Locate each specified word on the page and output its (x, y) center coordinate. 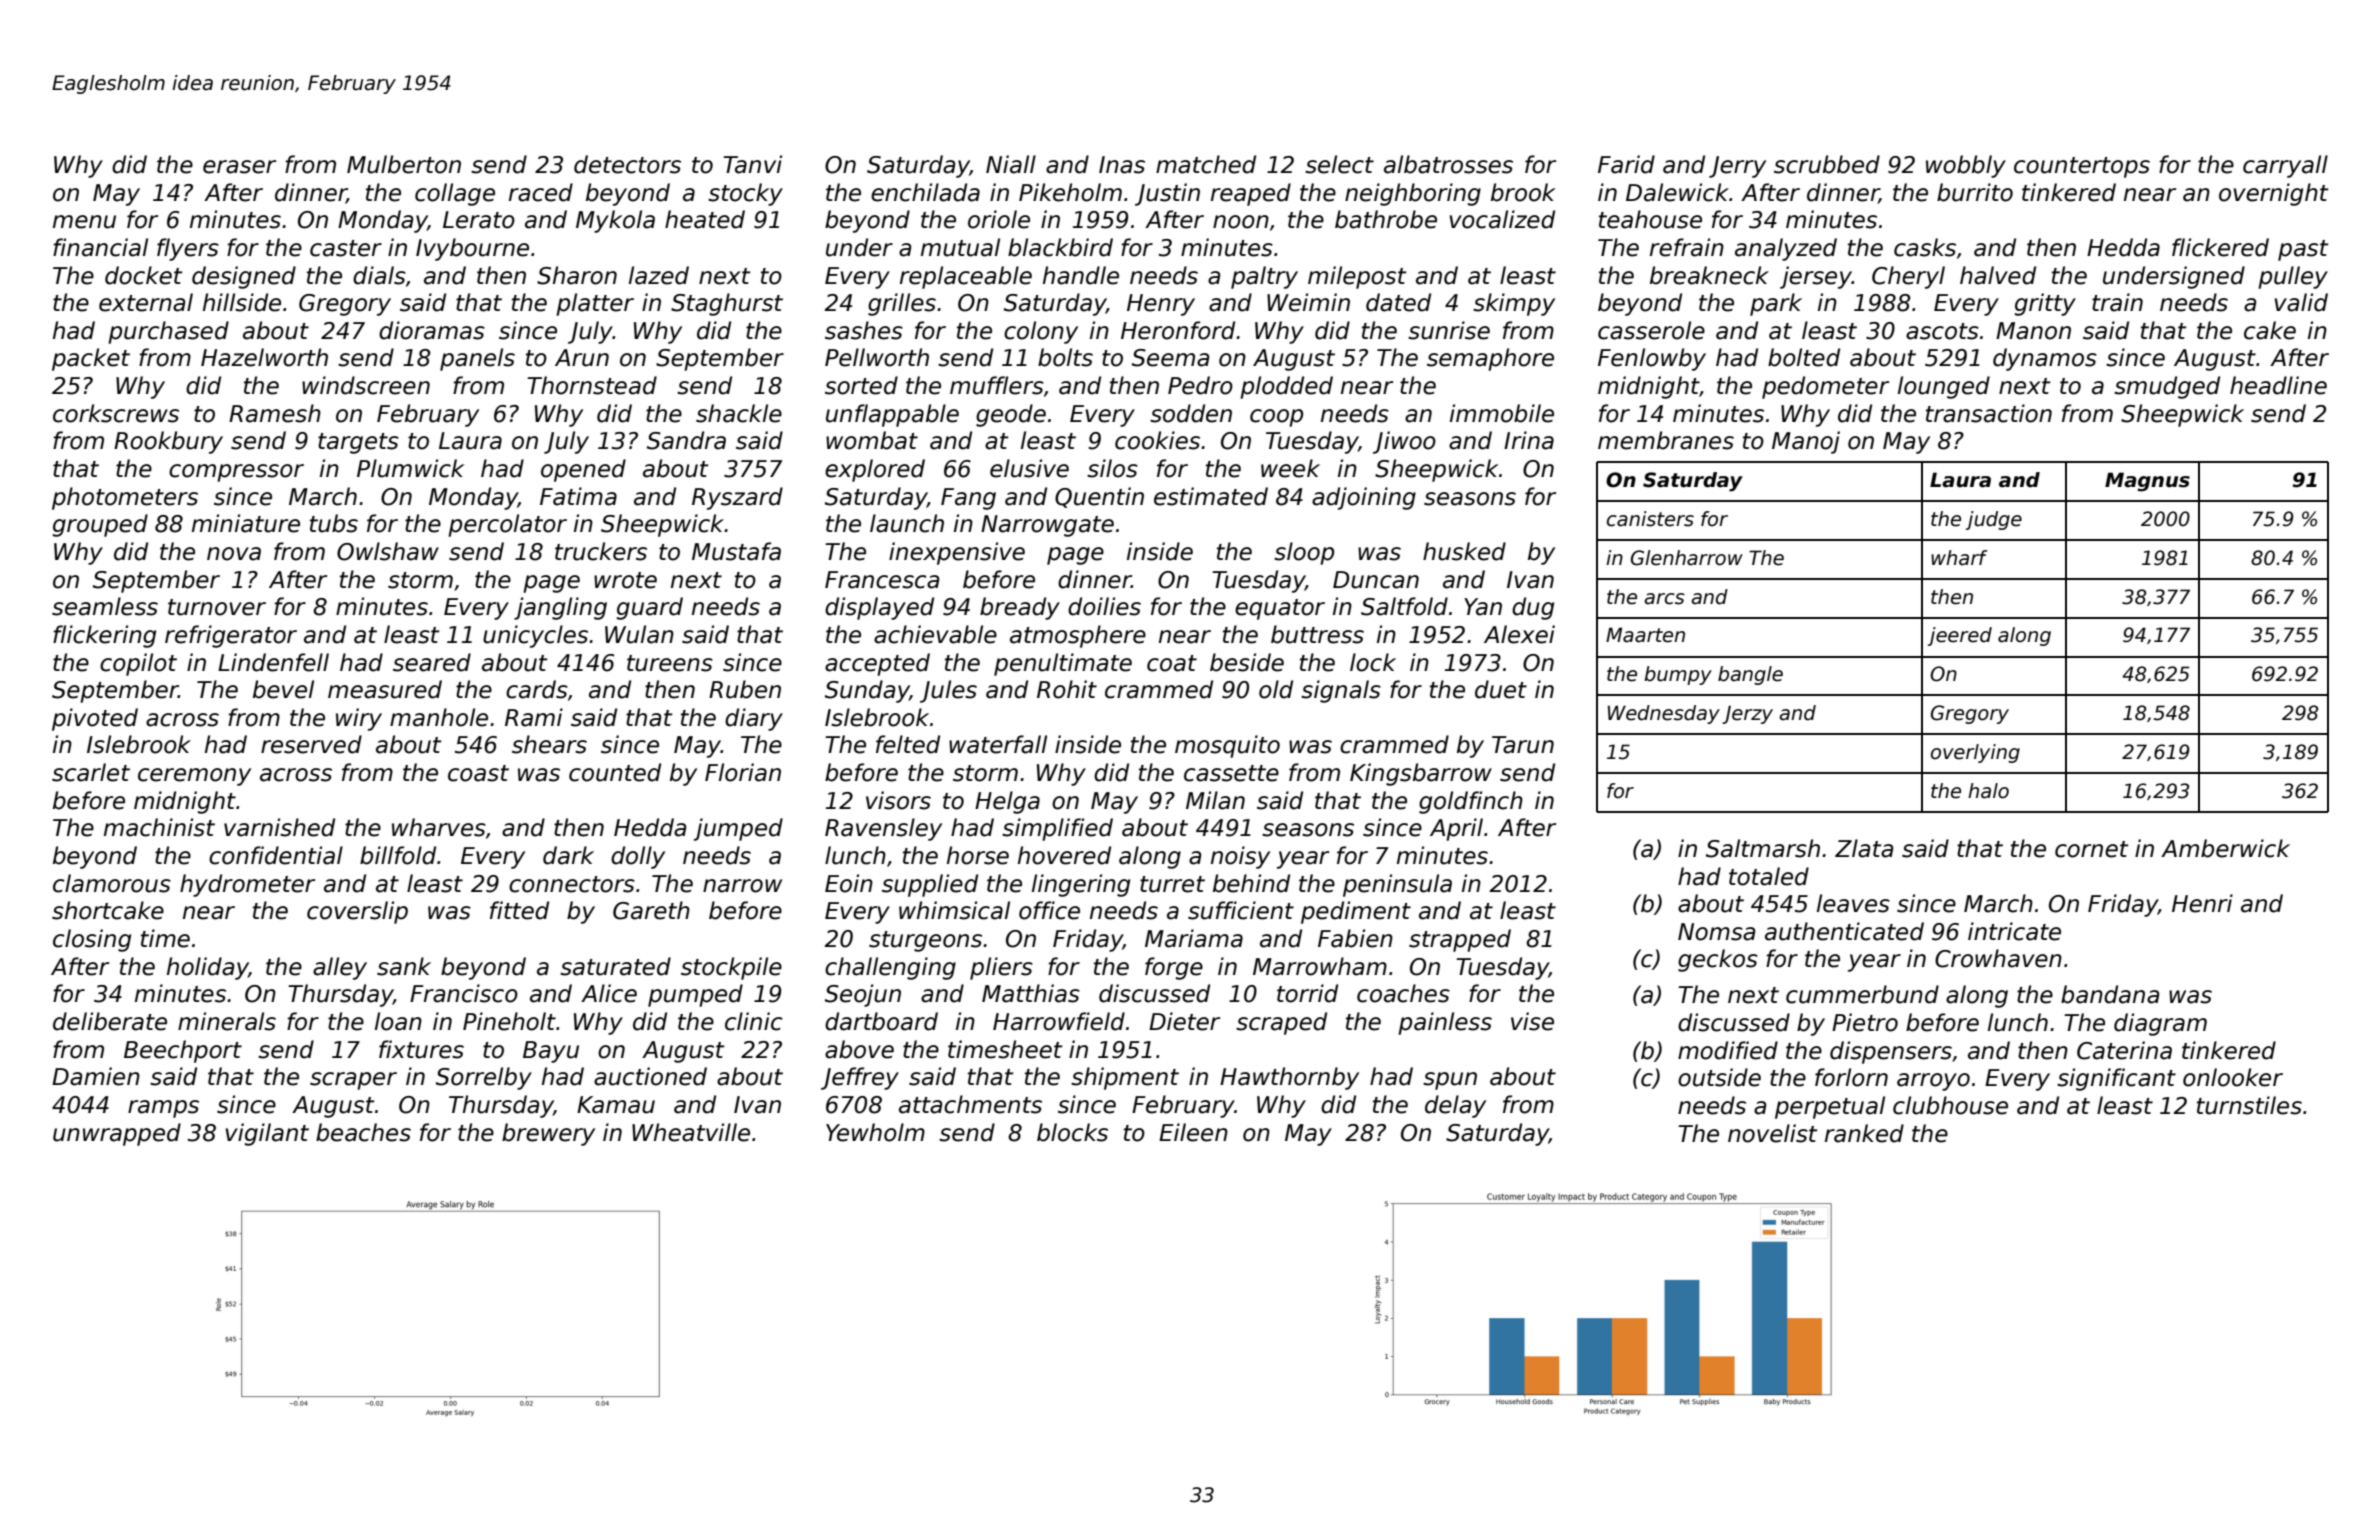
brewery (548, 1134)
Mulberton (404, 164)
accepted (877, 664)
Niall (1011, 164)
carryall (2285, 166)
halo (1988, 791)
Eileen (1193, 1132)
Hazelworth (264, 357)
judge (1994, 520)
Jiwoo (1404, 442)
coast (478, 773)
